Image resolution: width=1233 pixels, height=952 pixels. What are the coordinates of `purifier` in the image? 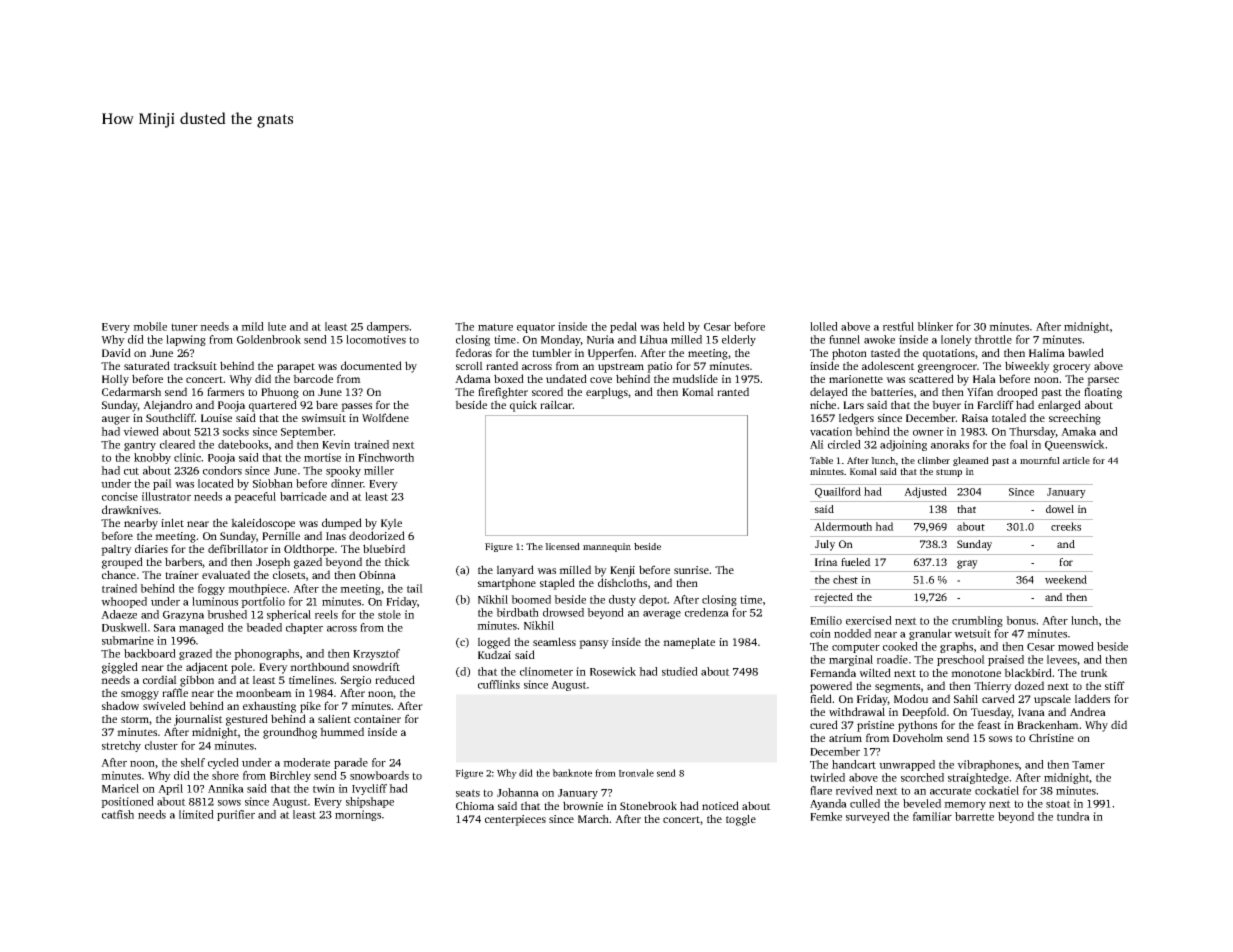 It's located at (236, 815).
